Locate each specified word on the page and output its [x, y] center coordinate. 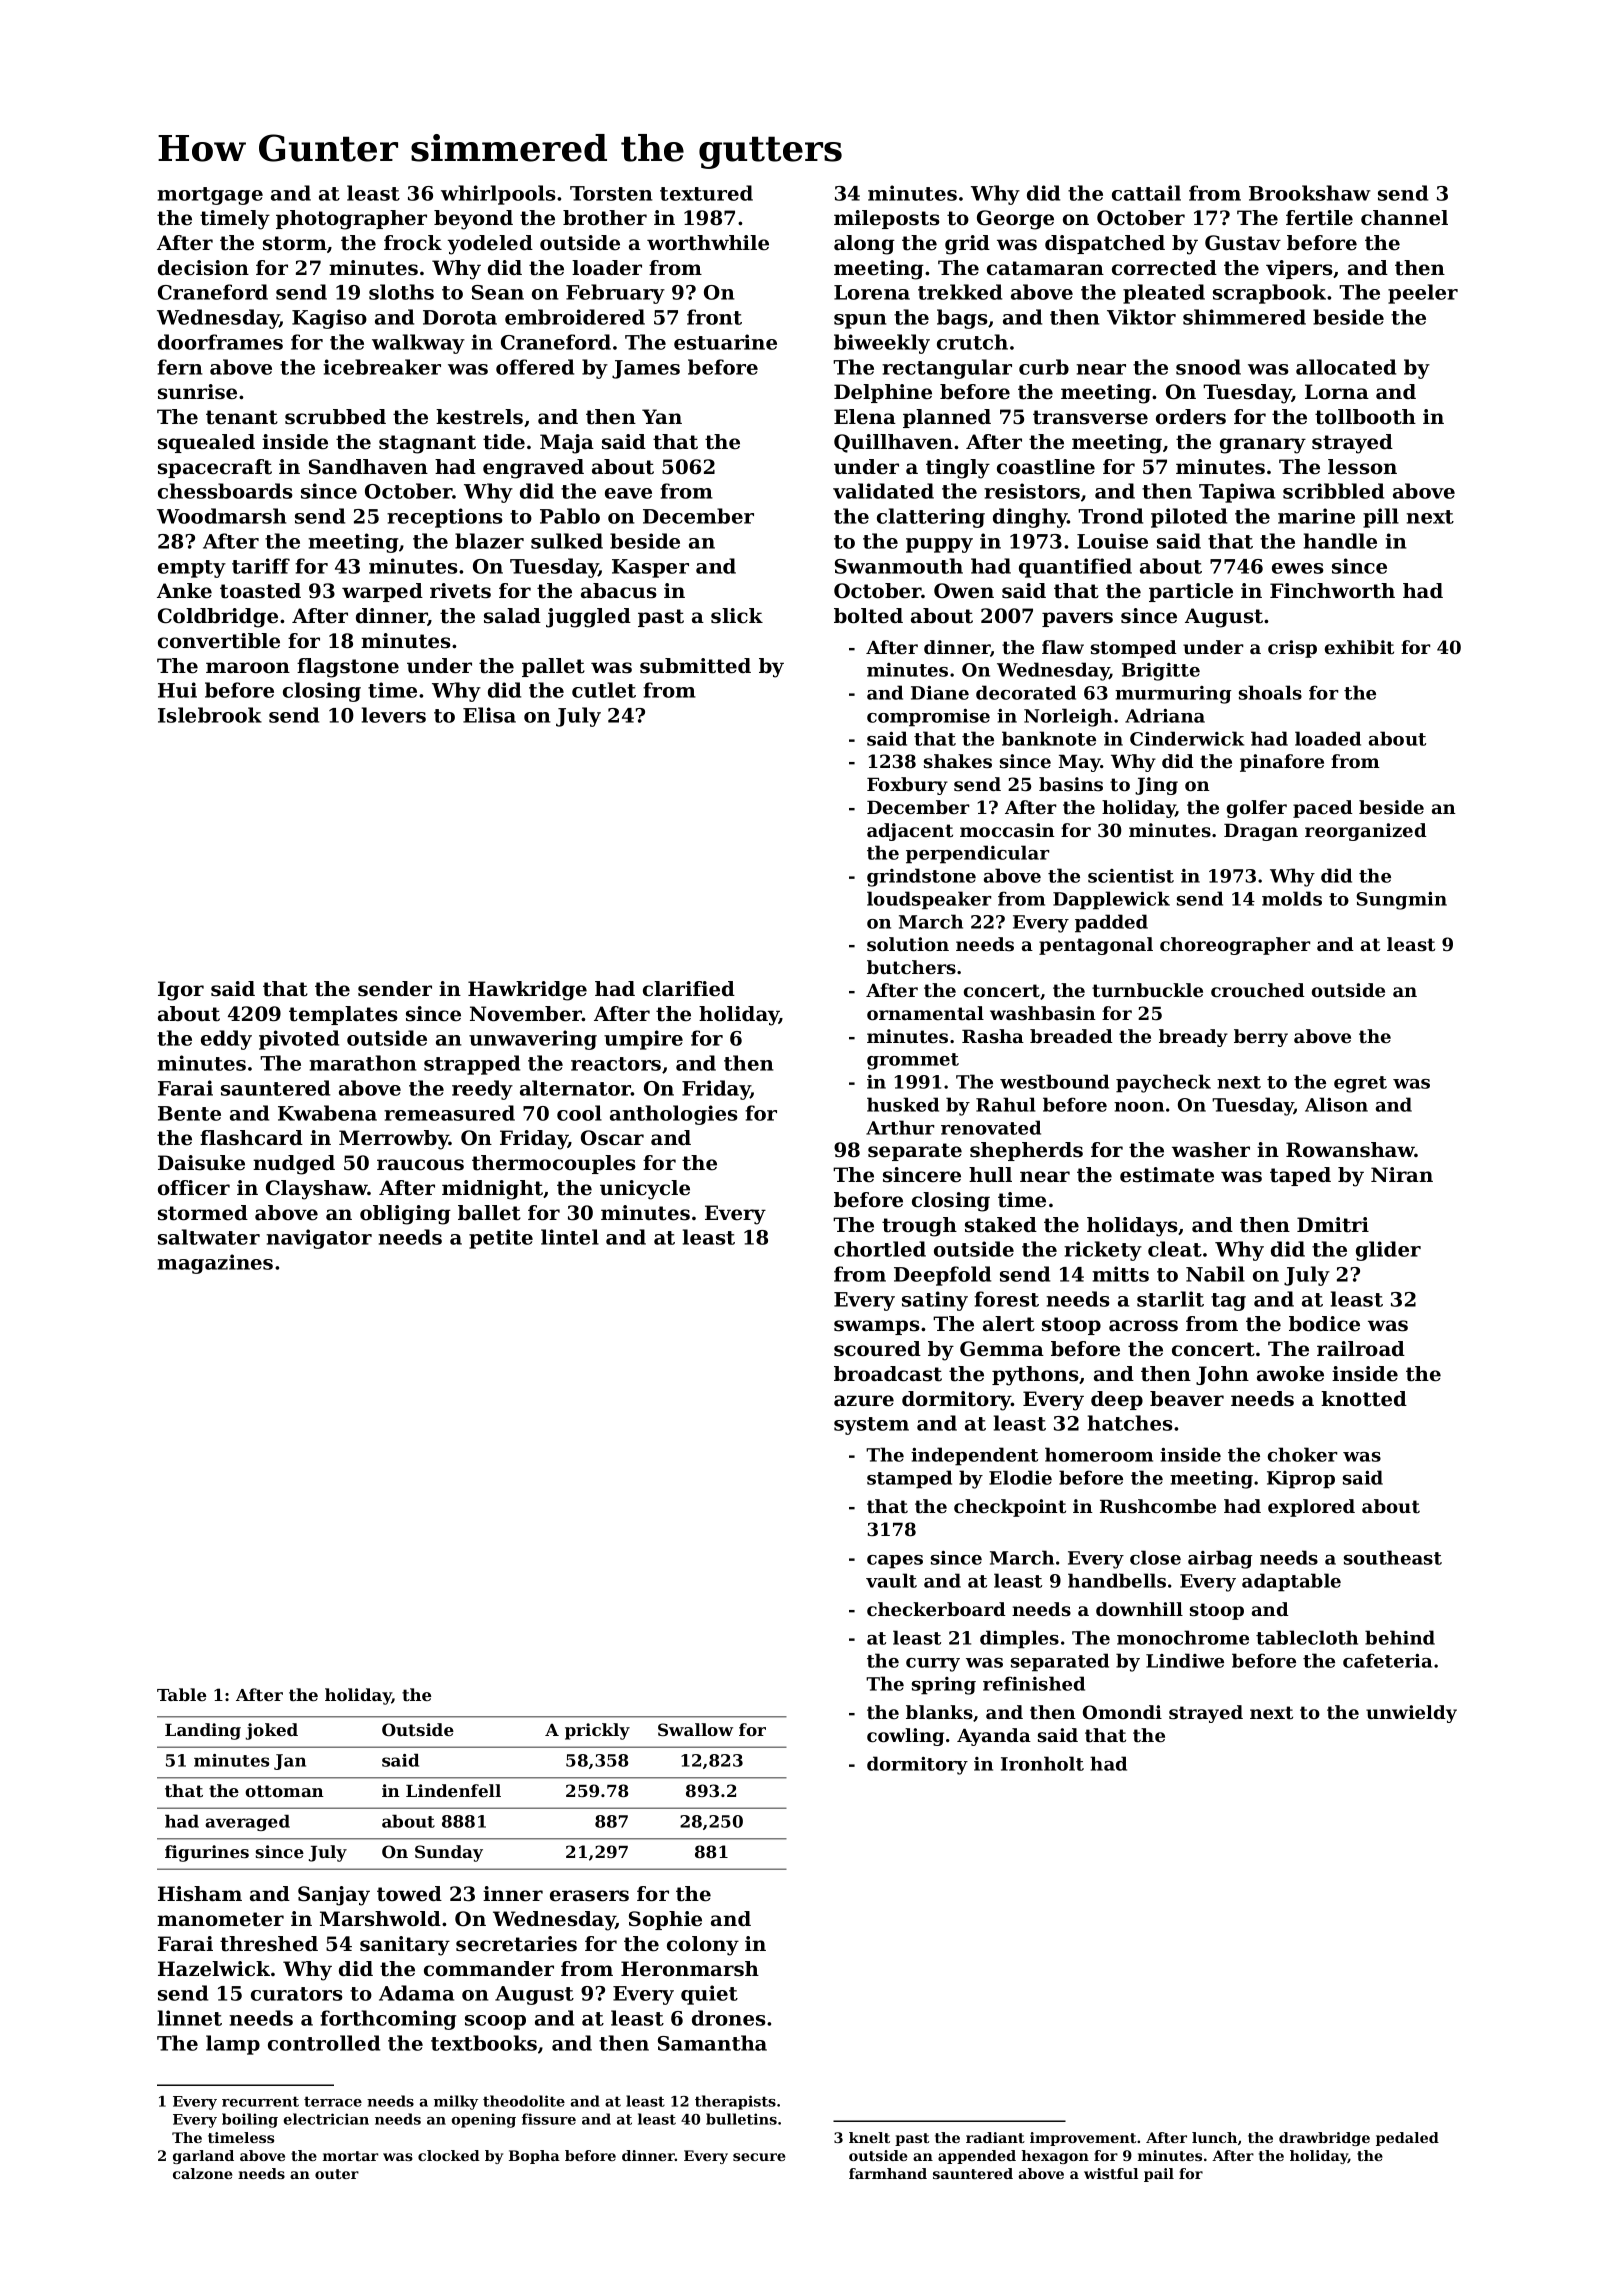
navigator [319, 1239]
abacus [619, 591]
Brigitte [1161, 672]
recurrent [260, 2101]
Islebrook [210, 715]
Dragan [1261, 832]
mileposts [887, 219]
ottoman [284, 1791]
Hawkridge [527, 991]
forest [1006, 1299]
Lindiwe [1185, 1660]
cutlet [604, 690]
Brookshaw [1310, 193]
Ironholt [1042, 1763]
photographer [351, 220]
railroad [1361, 1349]
